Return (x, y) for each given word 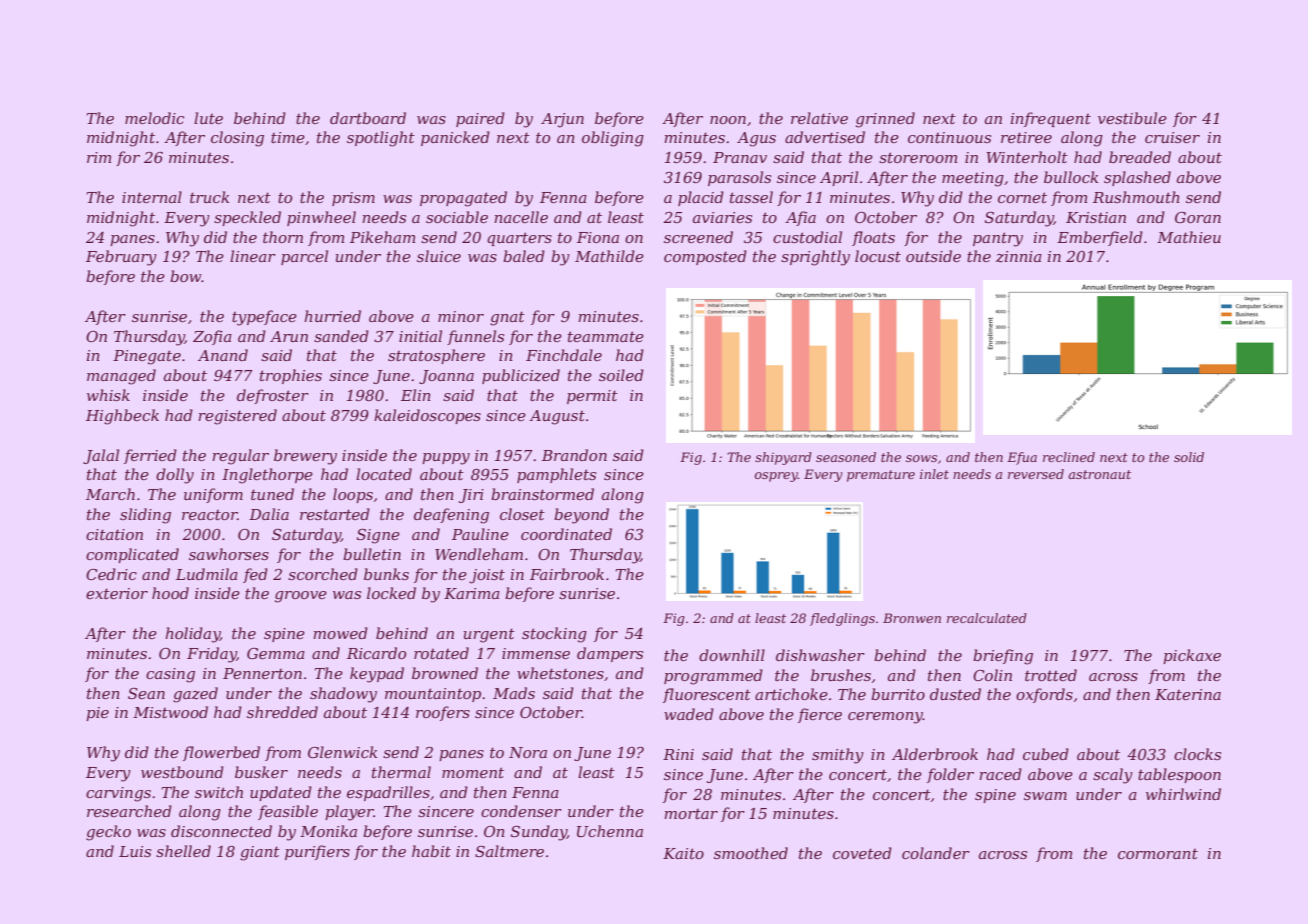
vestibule (1132, 118)
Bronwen (912, 618)
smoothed (751, 853)
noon (728, 120)
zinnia (1019, 257)
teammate (606, 336)
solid (1189, 457)
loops (353, 495)
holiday (192, 635)
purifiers (317, 852)
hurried (332, 316)
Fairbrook (567, 574)
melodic (154, 118)
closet (522, 514)
